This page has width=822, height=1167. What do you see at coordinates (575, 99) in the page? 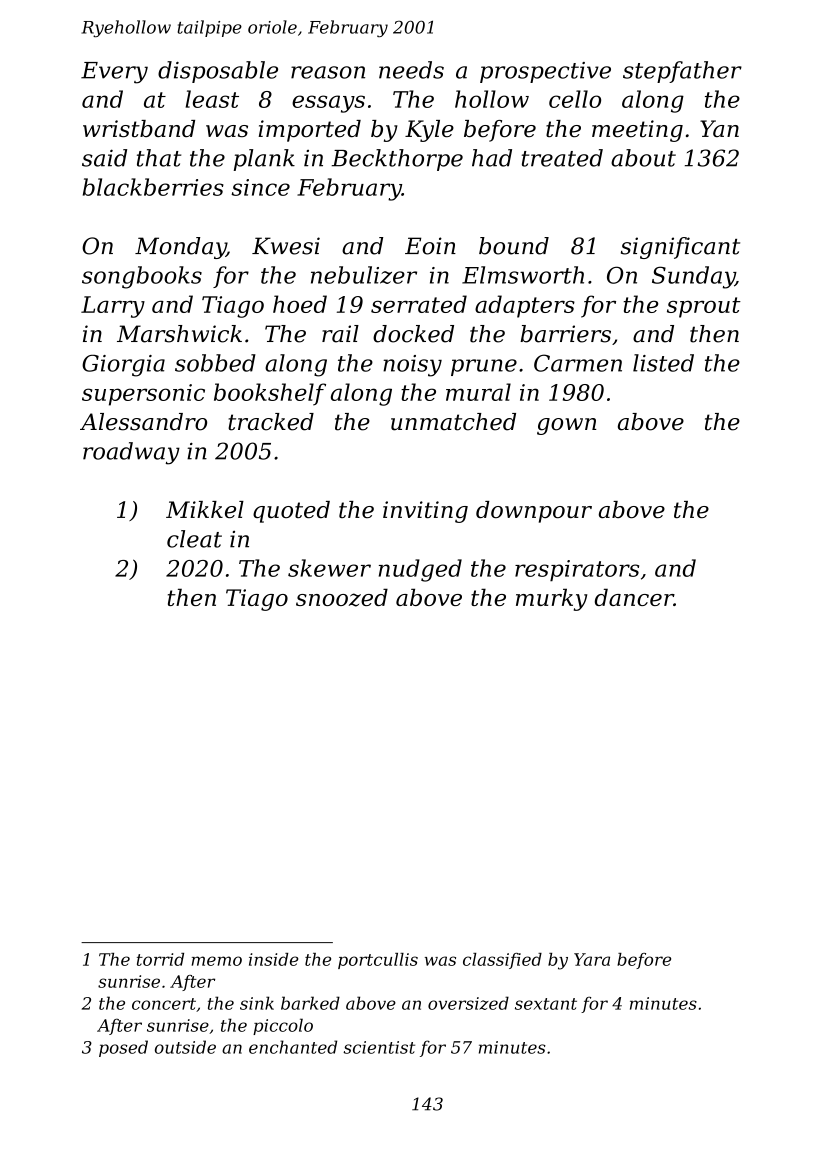
I see `cello` at bounding box center [575, 99].
